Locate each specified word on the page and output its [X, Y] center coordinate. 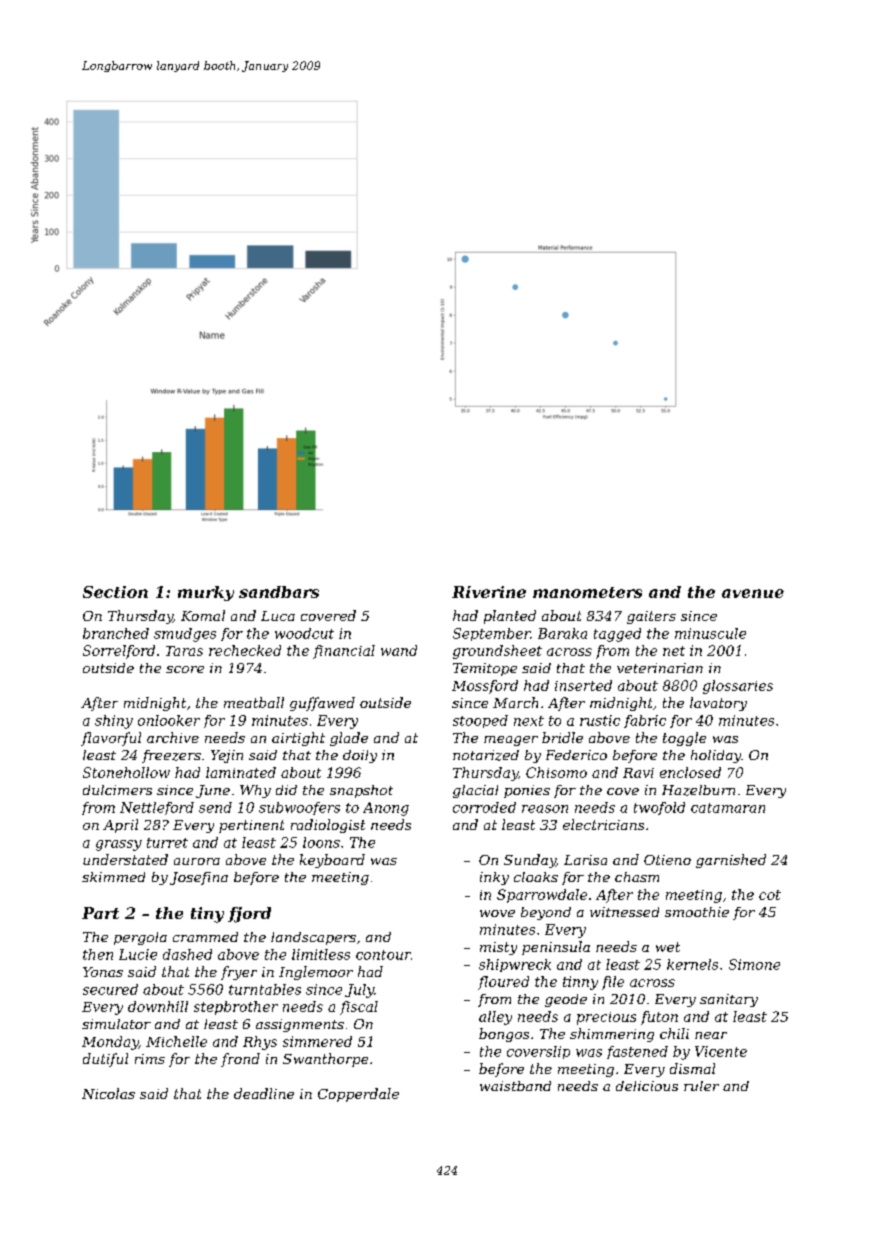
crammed [205, 937]
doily [360, 756]
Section [115, 592]
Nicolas [108, 1093]
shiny [114, 722]
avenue [753, 593]
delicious [647, 1086]
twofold [659, 808]
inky [494, 878]
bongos [504, 1035]
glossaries [738, 687]
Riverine [489, 592]
